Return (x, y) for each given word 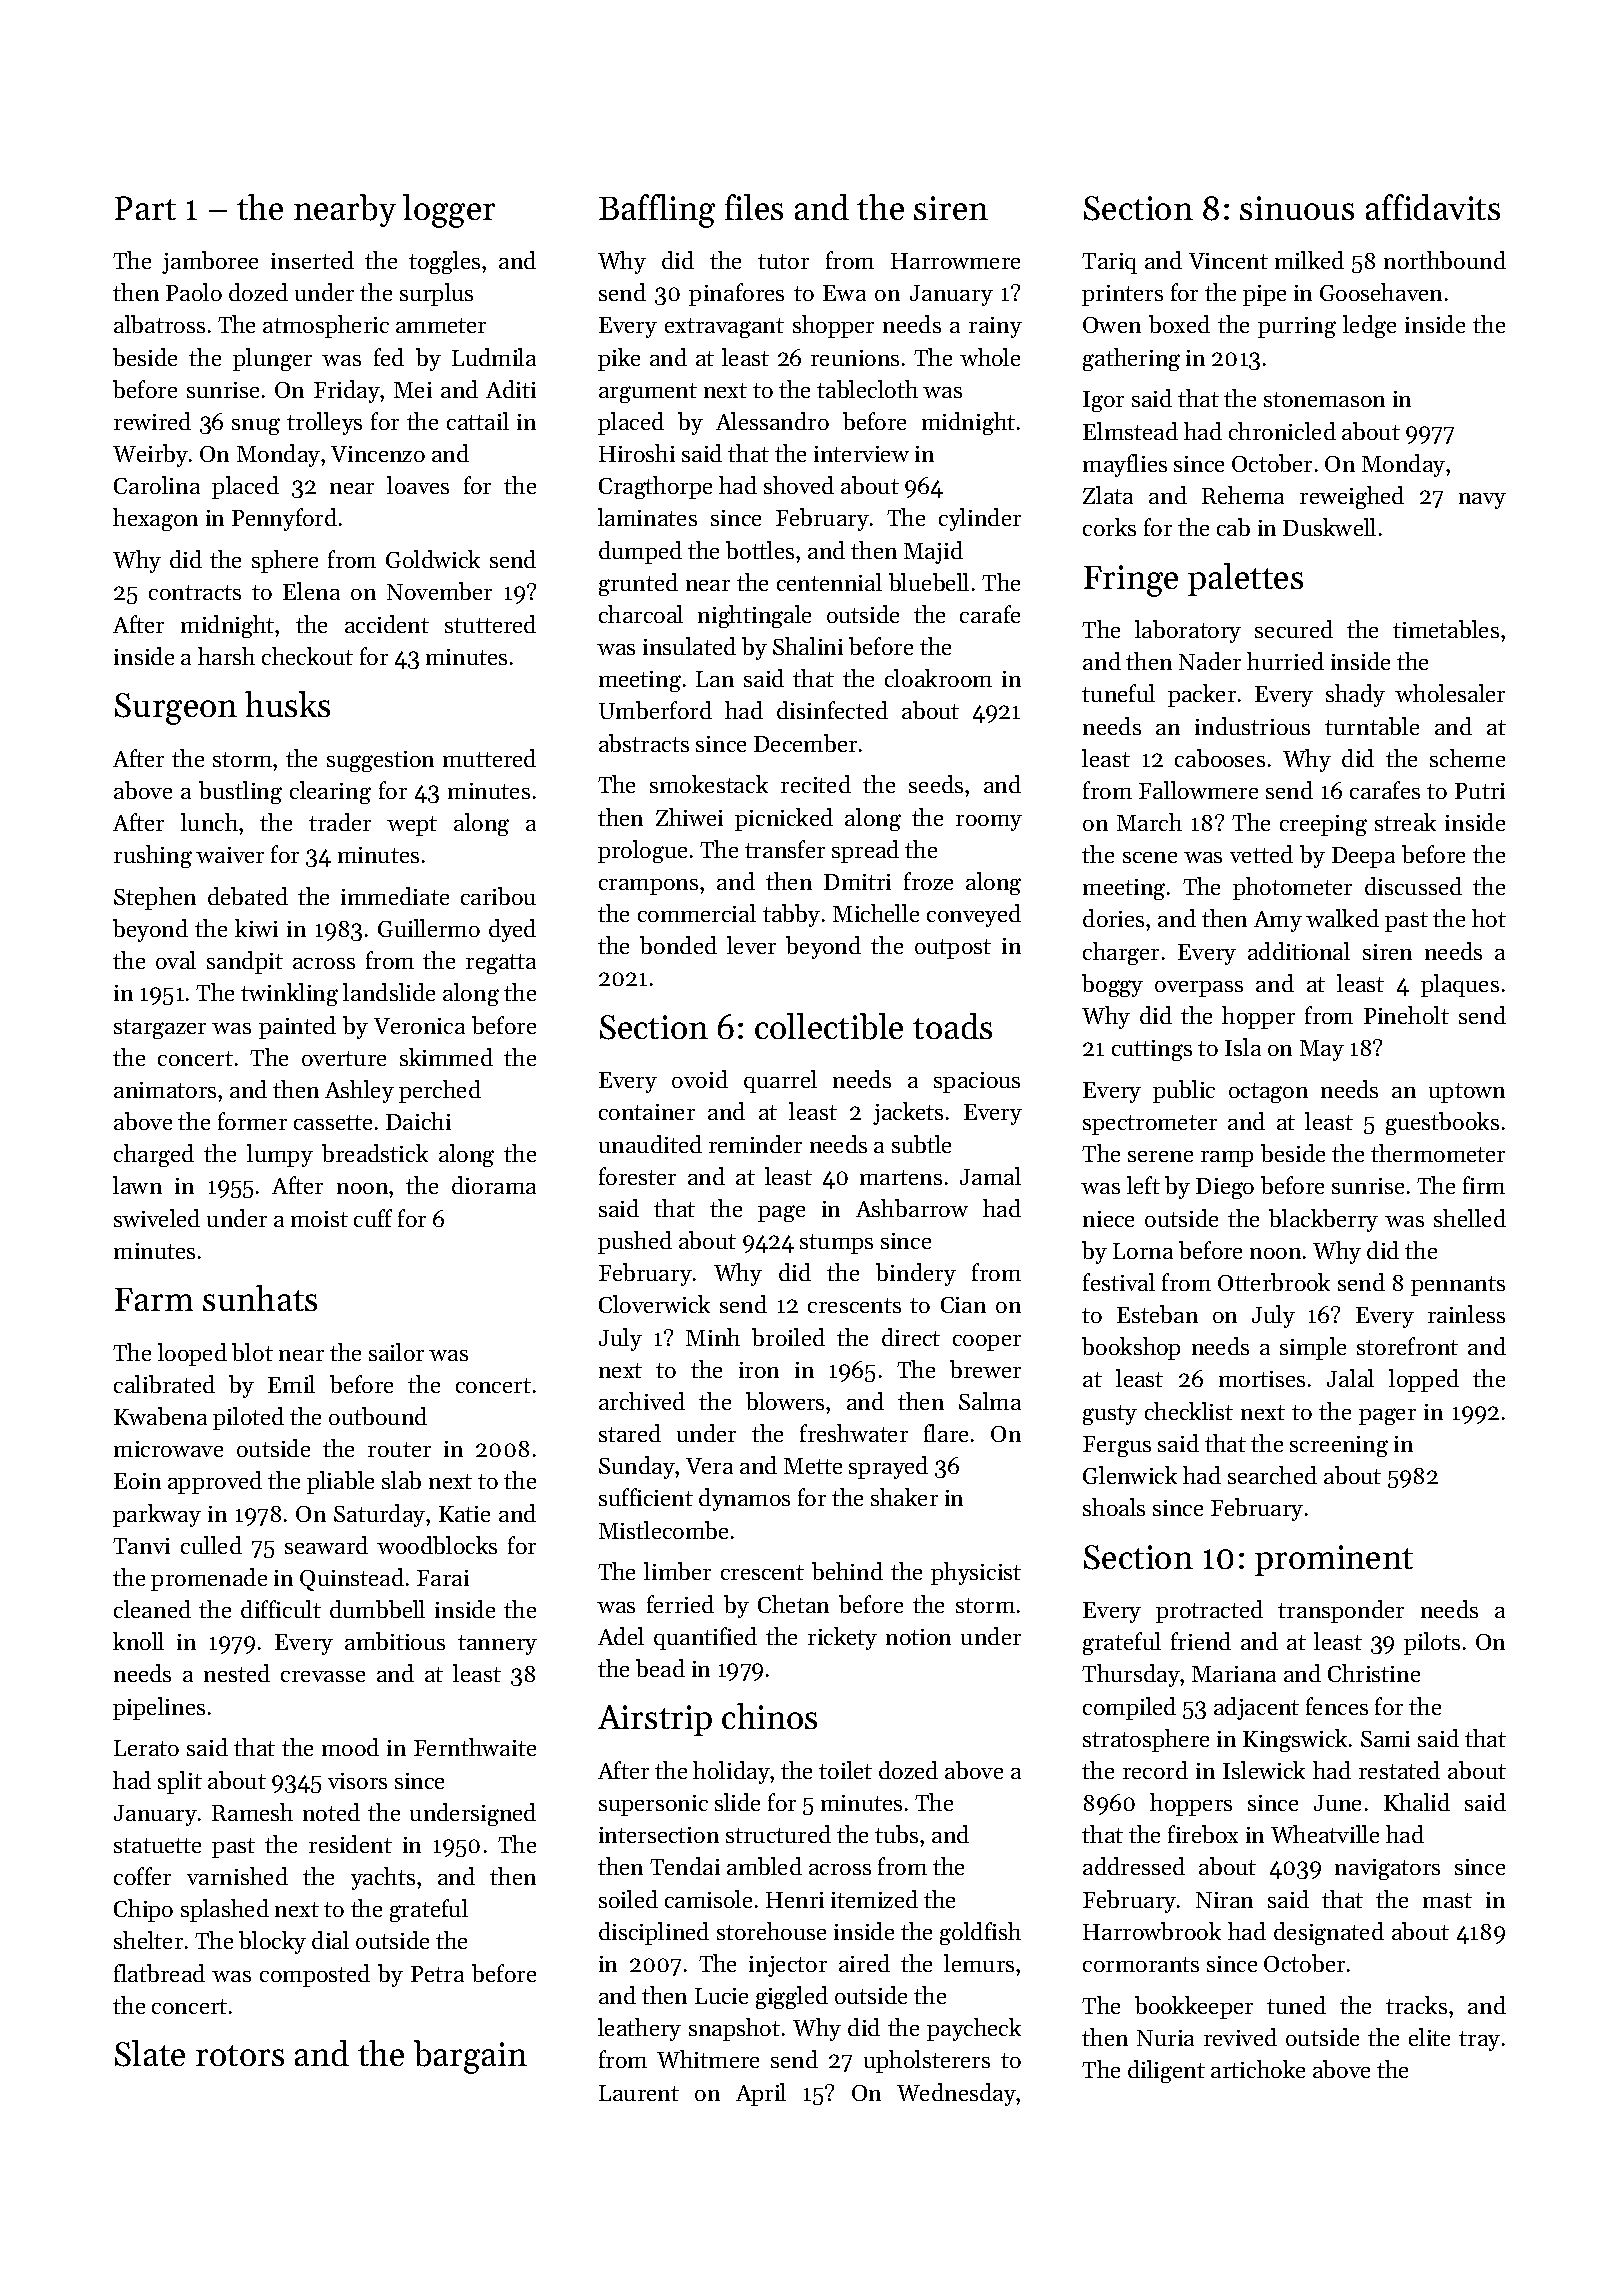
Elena (311, 591)
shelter (148, 1940)
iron (759, 1370)
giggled (792, 1997)
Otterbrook (1274, 1282)
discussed (1413, 886)
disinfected (832, 710)
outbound (378, 1416)
